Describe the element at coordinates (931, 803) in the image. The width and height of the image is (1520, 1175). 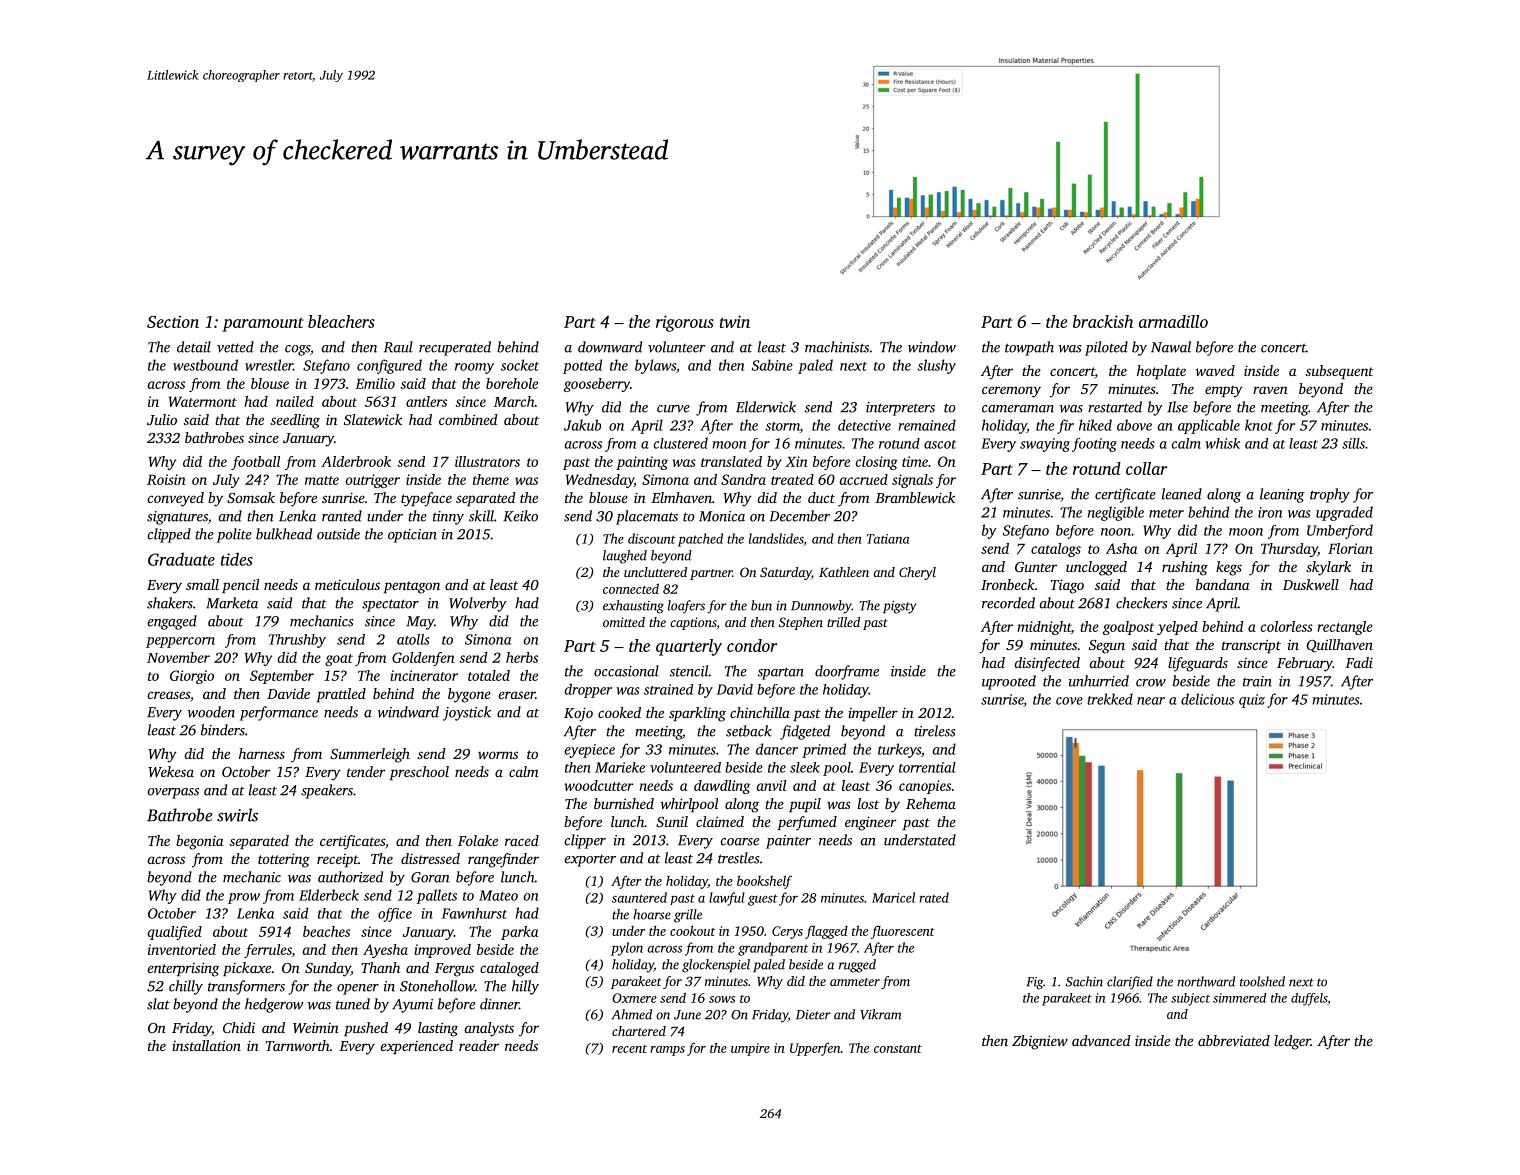
I see `Rehema` at that location.
